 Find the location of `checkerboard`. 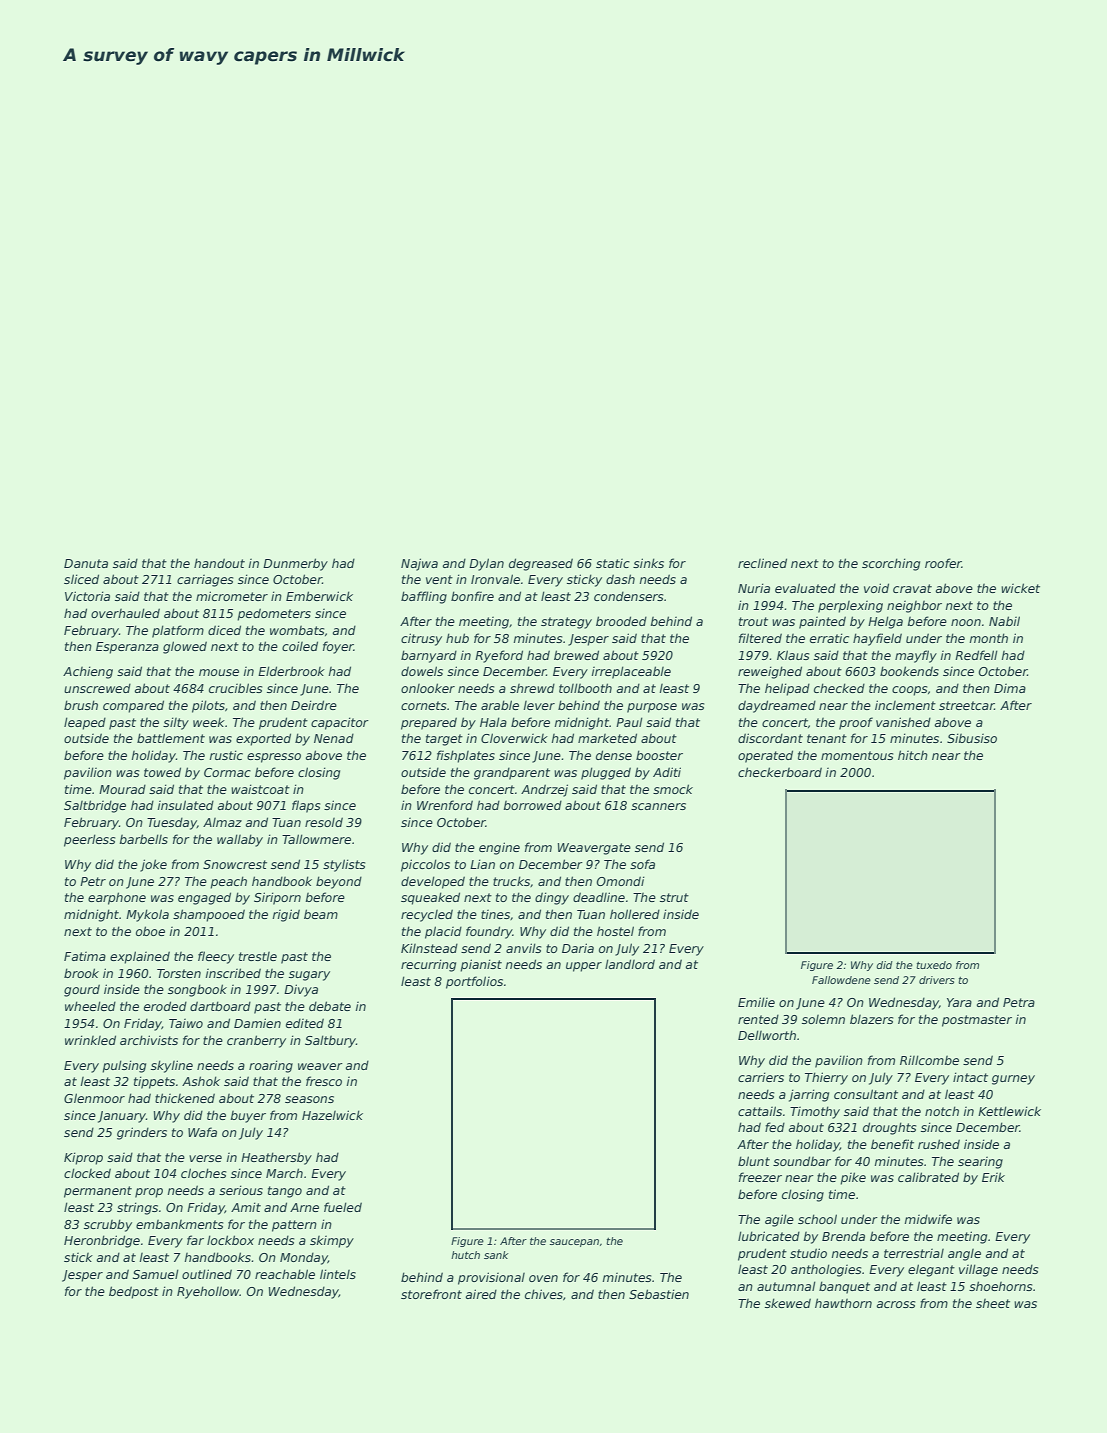

checkerboard is located at coordinates (780, 772).
